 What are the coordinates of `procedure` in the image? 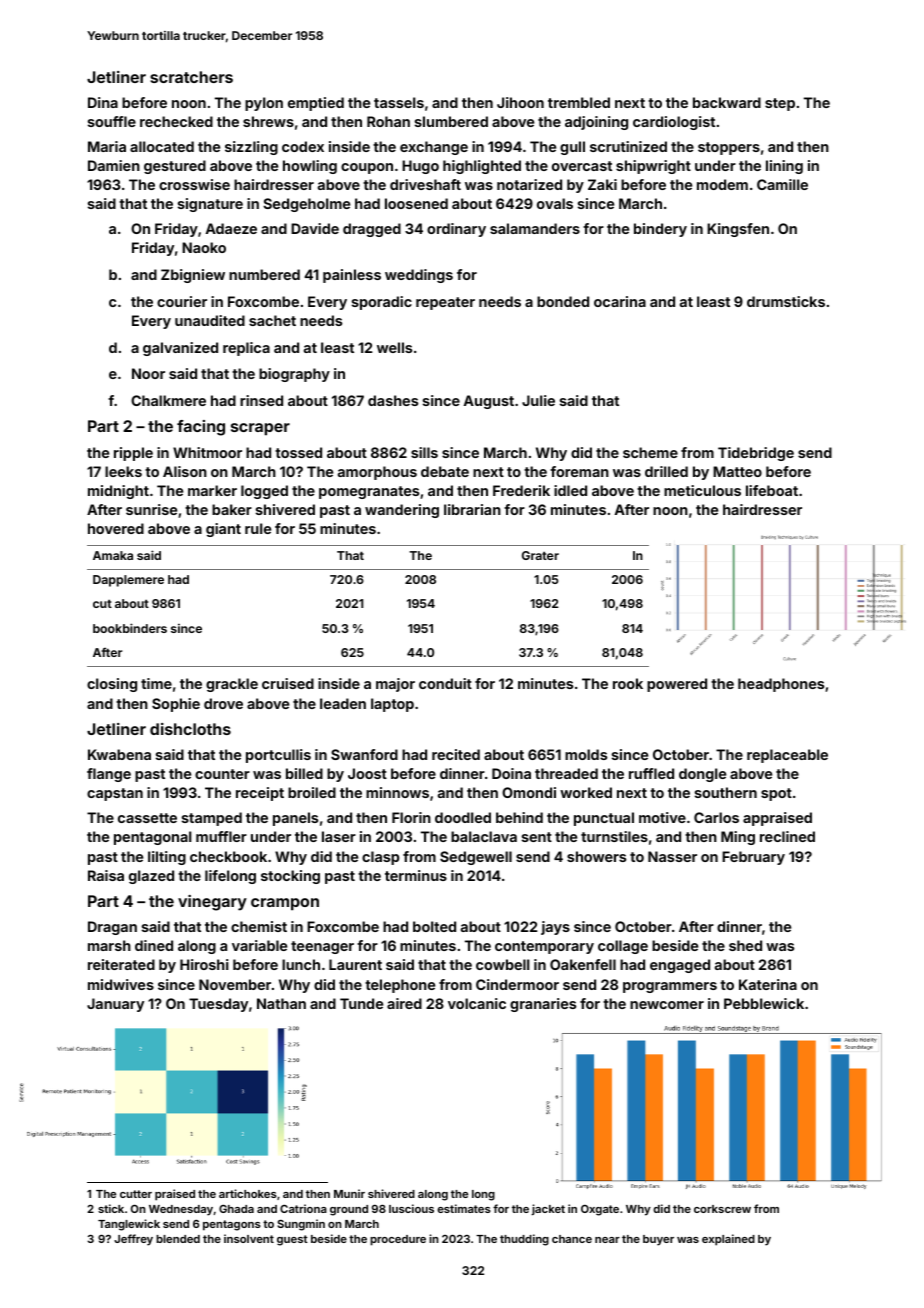 It's located at (398, 1240).
